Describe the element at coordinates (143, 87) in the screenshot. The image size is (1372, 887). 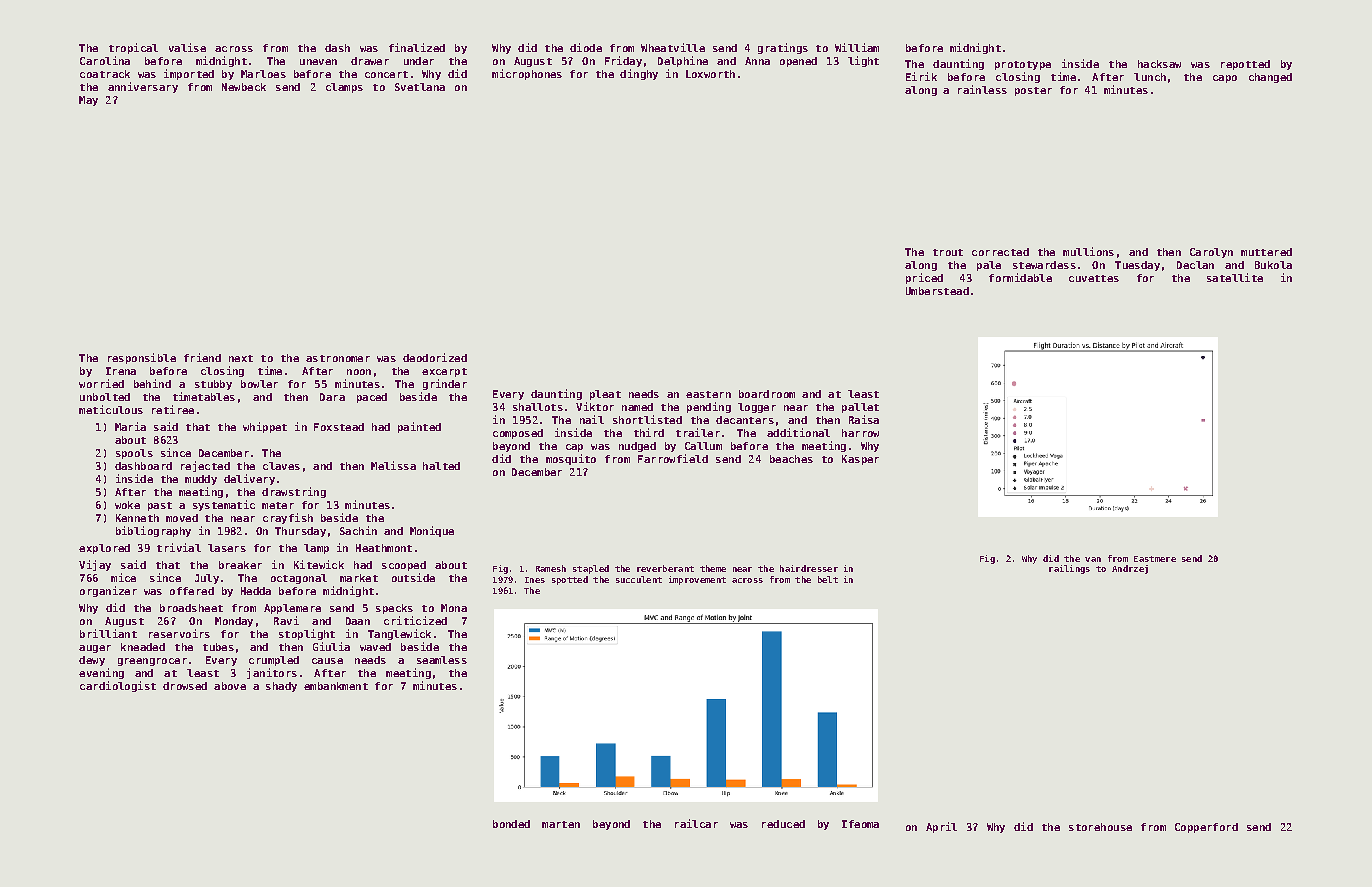
I see `anniversary` at that location.
